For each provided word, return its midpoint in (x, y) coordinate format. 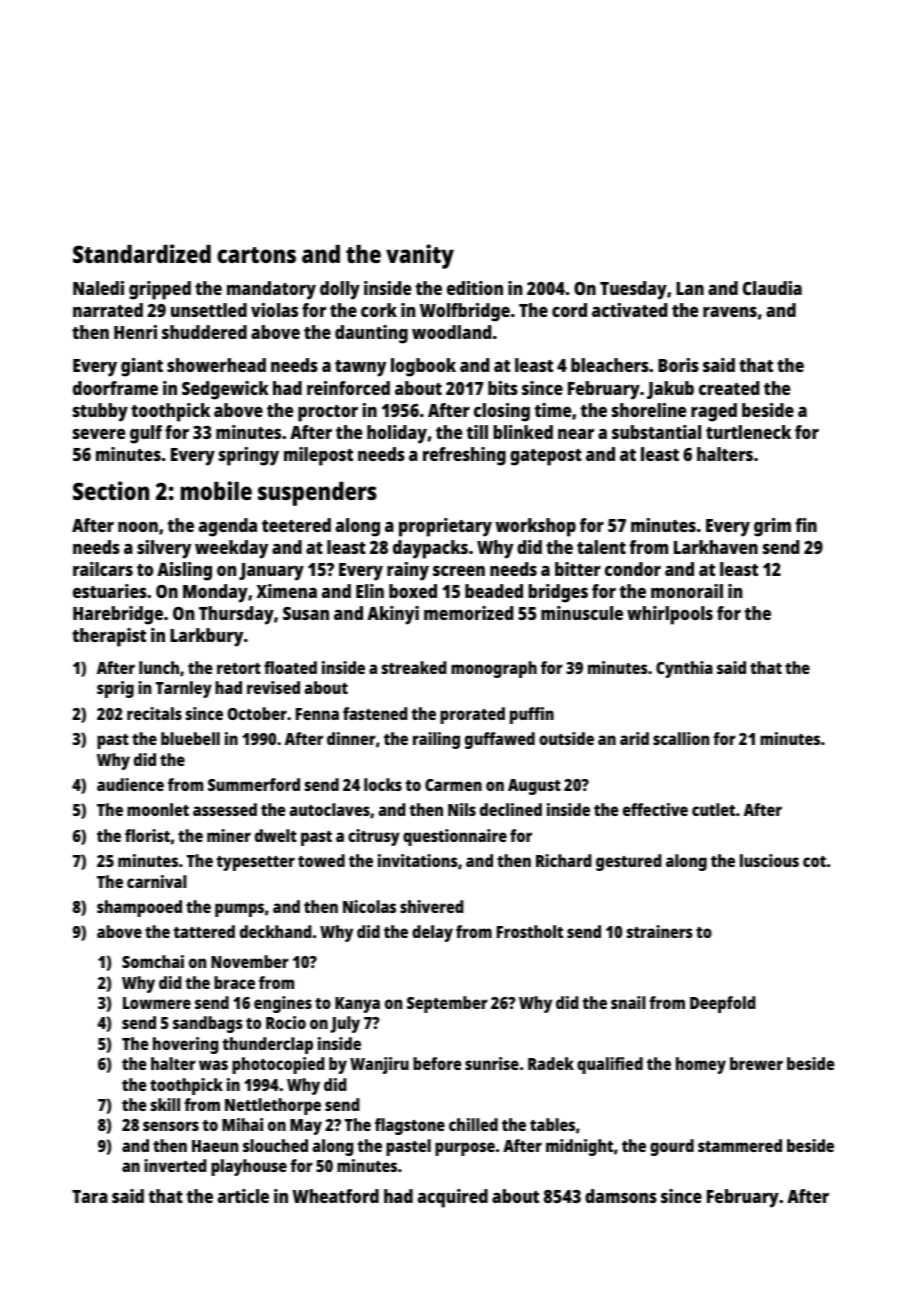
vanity (420, 256)
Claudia (772, 288)
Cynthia (684, 669)
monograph (494, 669)
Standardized (142, 253)
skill (165, 1104)
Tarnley (184, 689)
